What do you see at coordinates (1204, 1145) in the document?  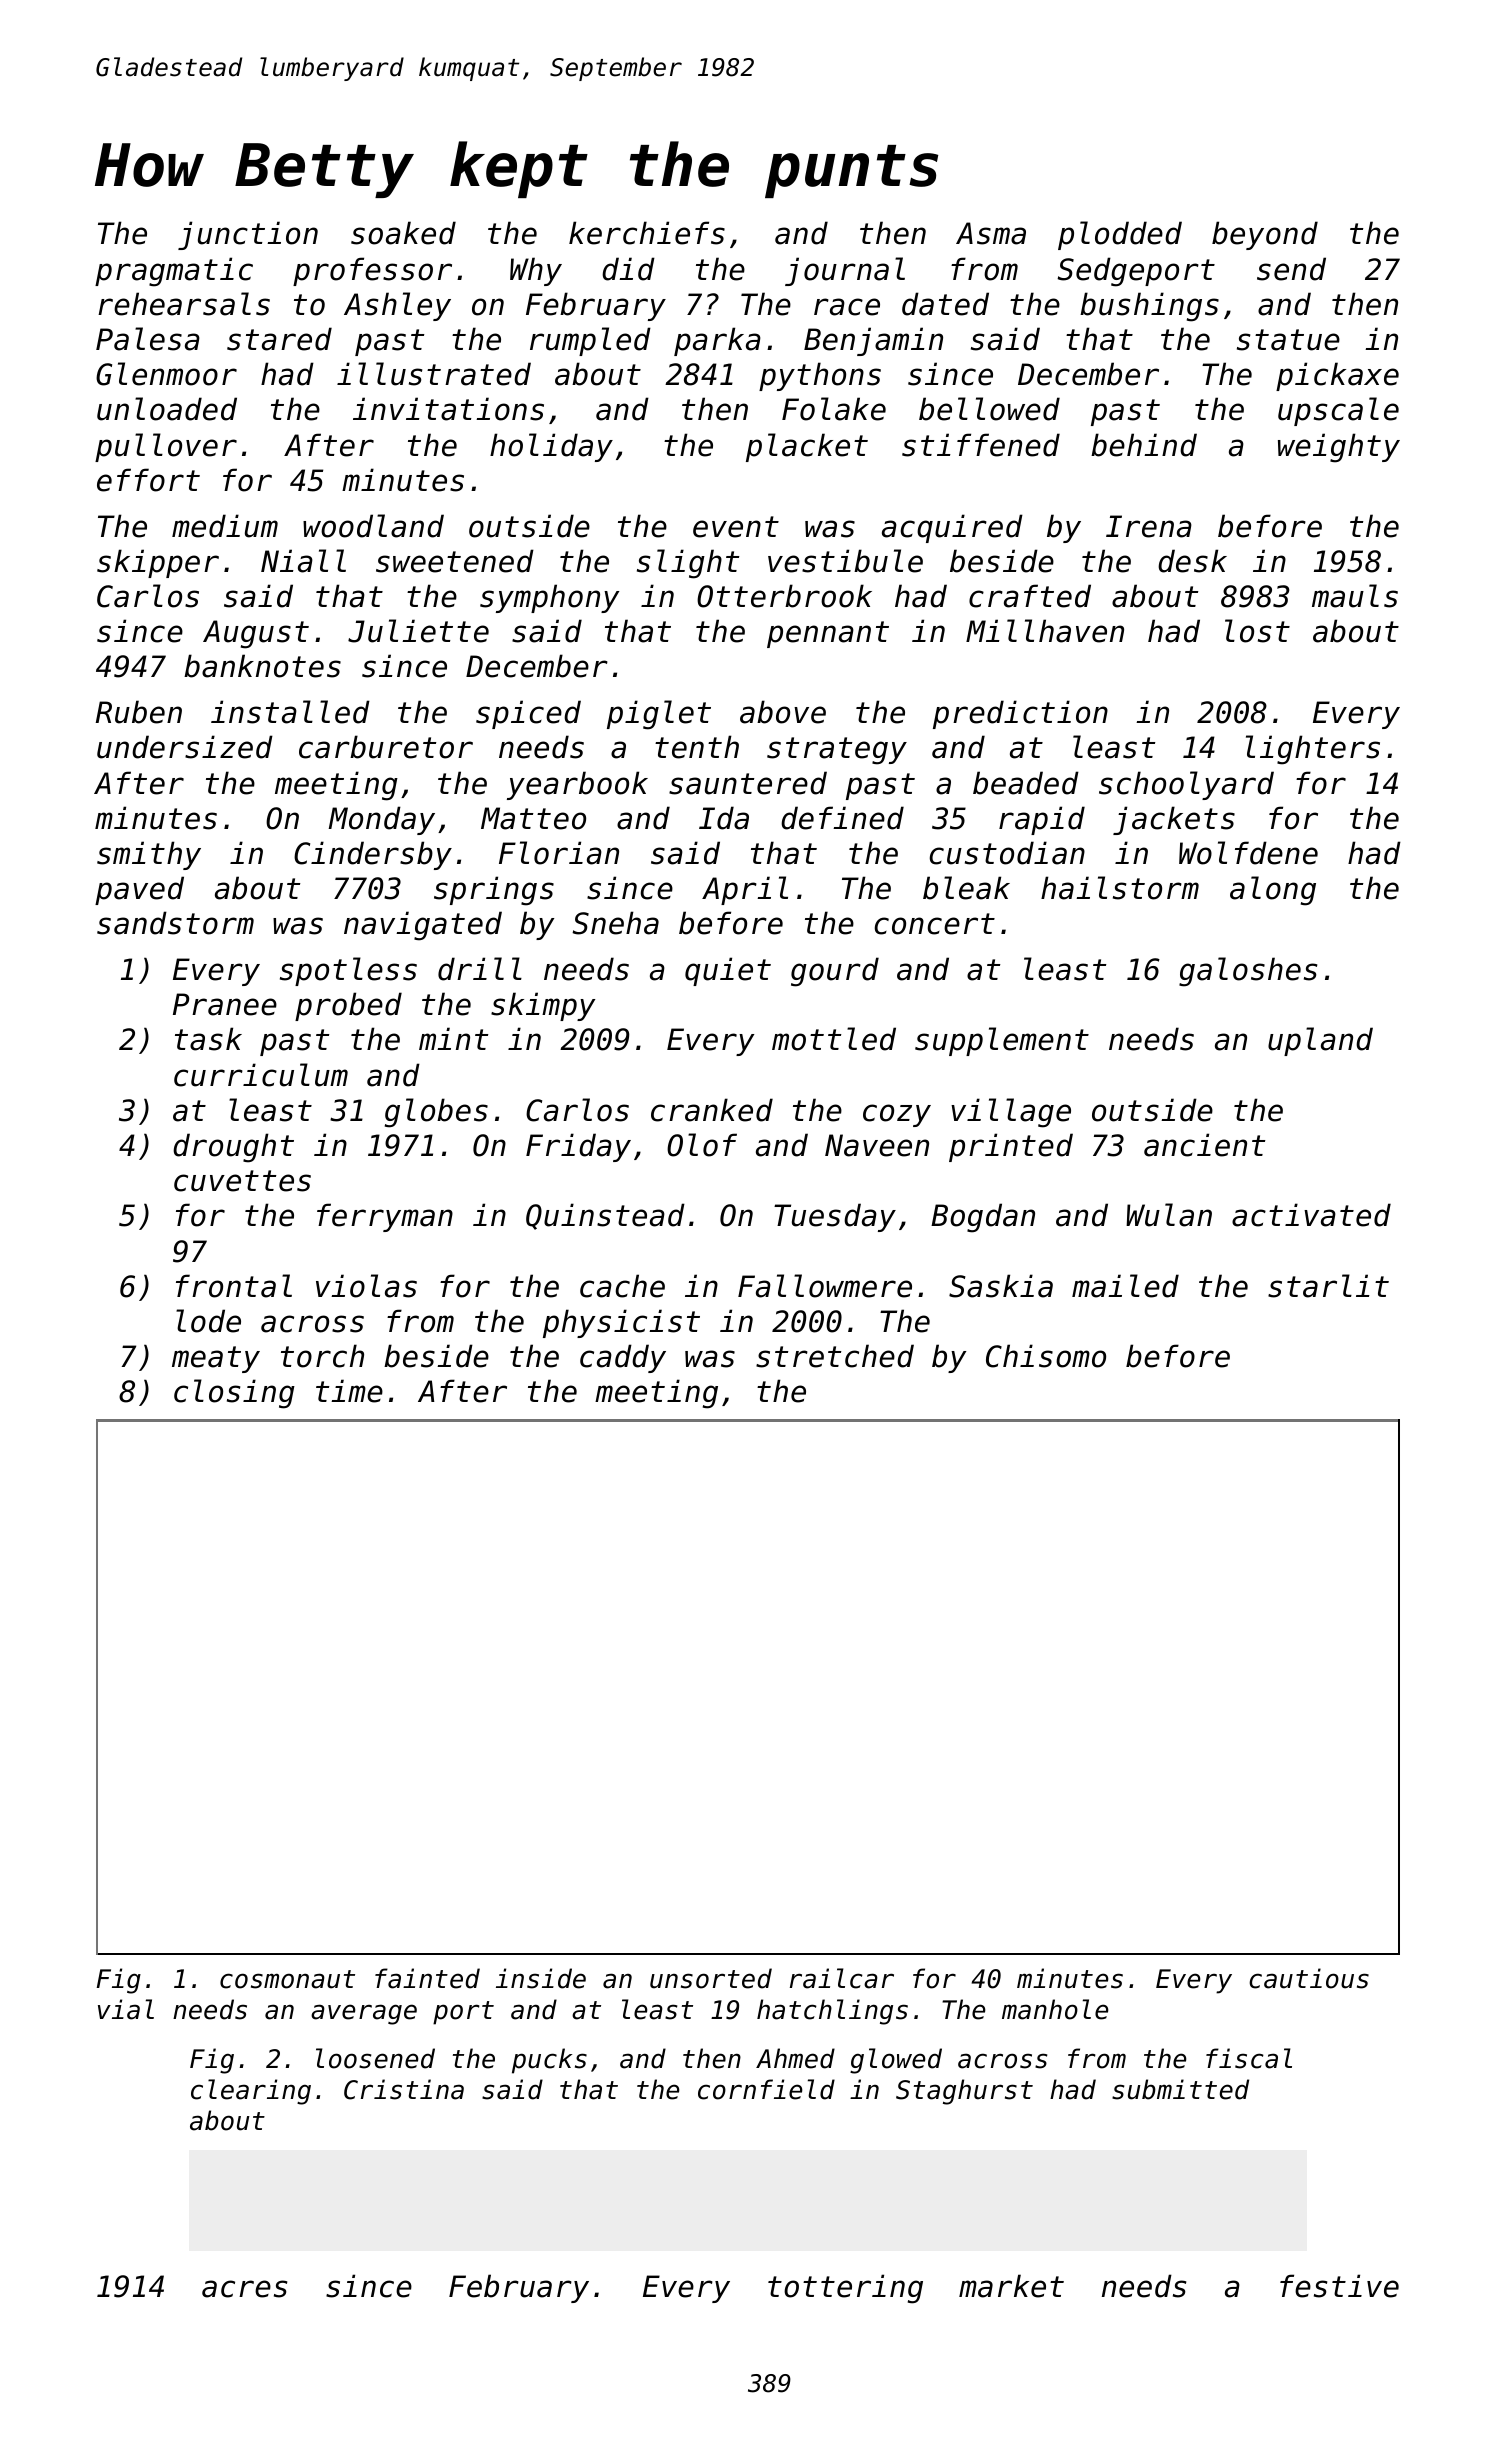 I see `ancient` at bounding box center [1204, 1145].
